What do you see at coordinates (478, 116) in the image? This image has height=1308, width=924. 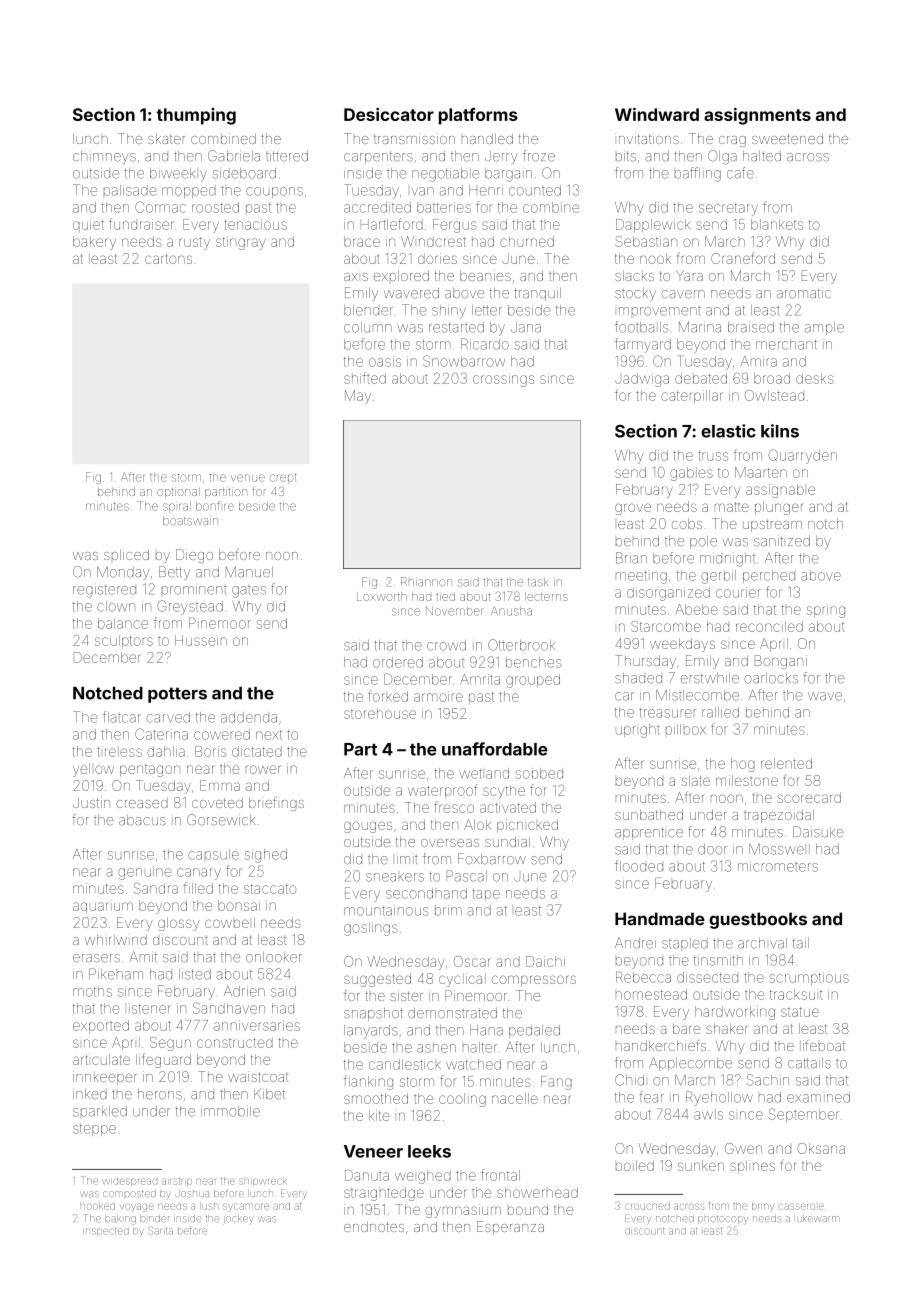 I see `platforms` at bounding box center [478, 116].
